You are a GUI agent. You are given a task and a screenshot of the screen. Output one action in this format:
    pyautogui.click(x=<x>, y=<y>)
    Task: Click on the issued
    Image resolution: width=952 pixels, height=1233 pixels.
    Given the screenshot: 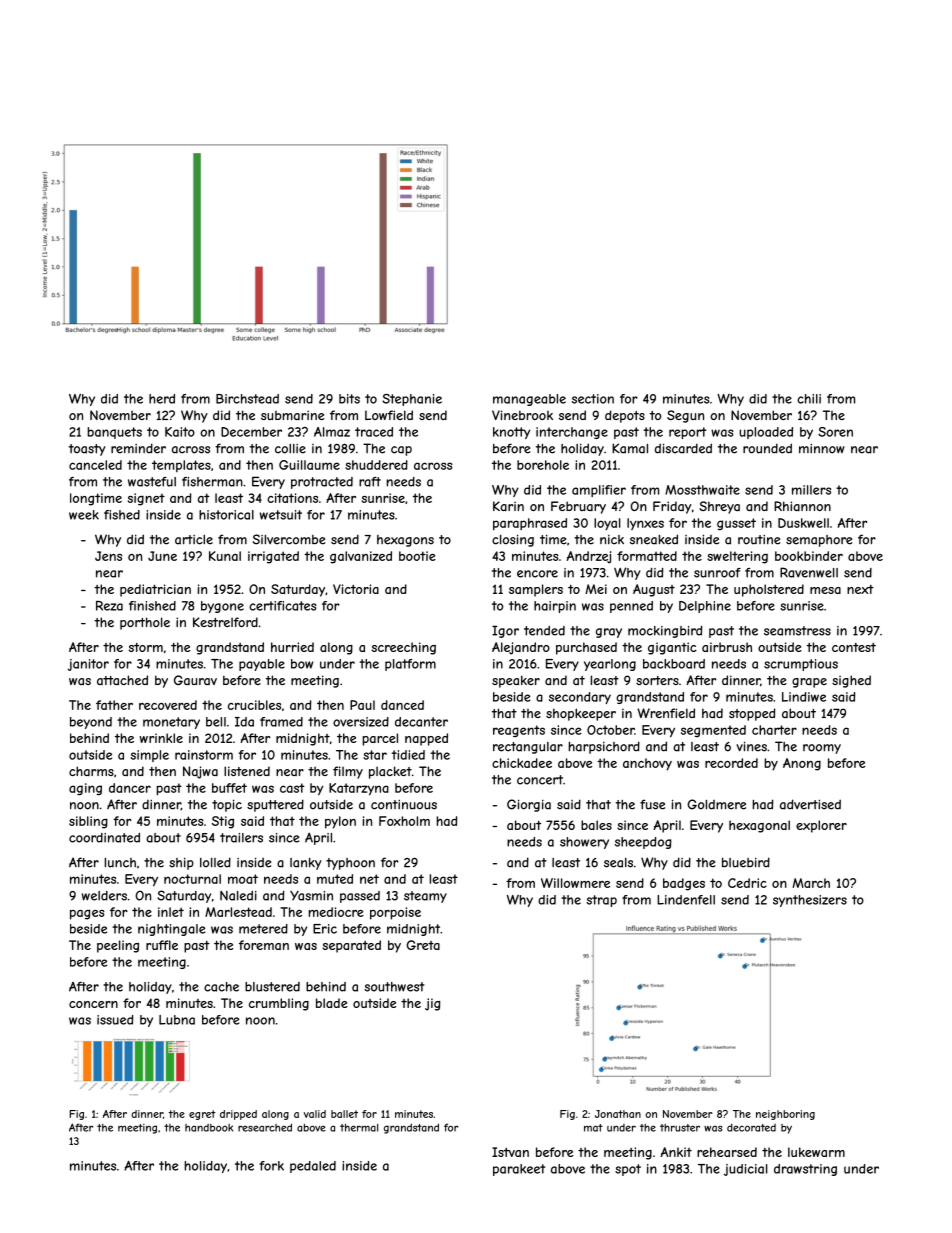 What is the action you would take?
    pyautogui.click(x=115, y=1020)
